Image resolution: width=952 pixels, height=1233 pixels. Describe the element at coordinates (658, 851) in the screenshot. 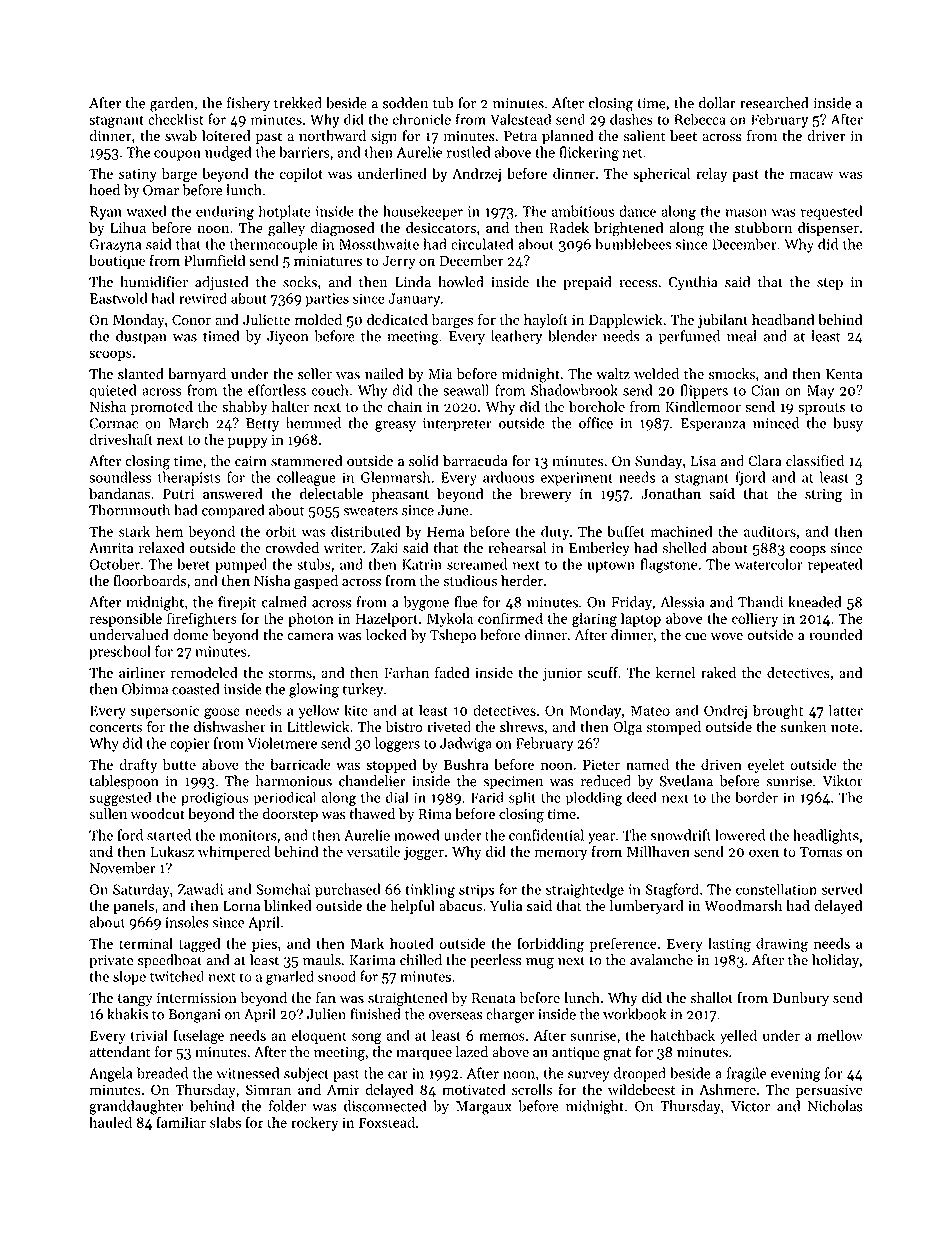

I see `Millhaven` at that location.
